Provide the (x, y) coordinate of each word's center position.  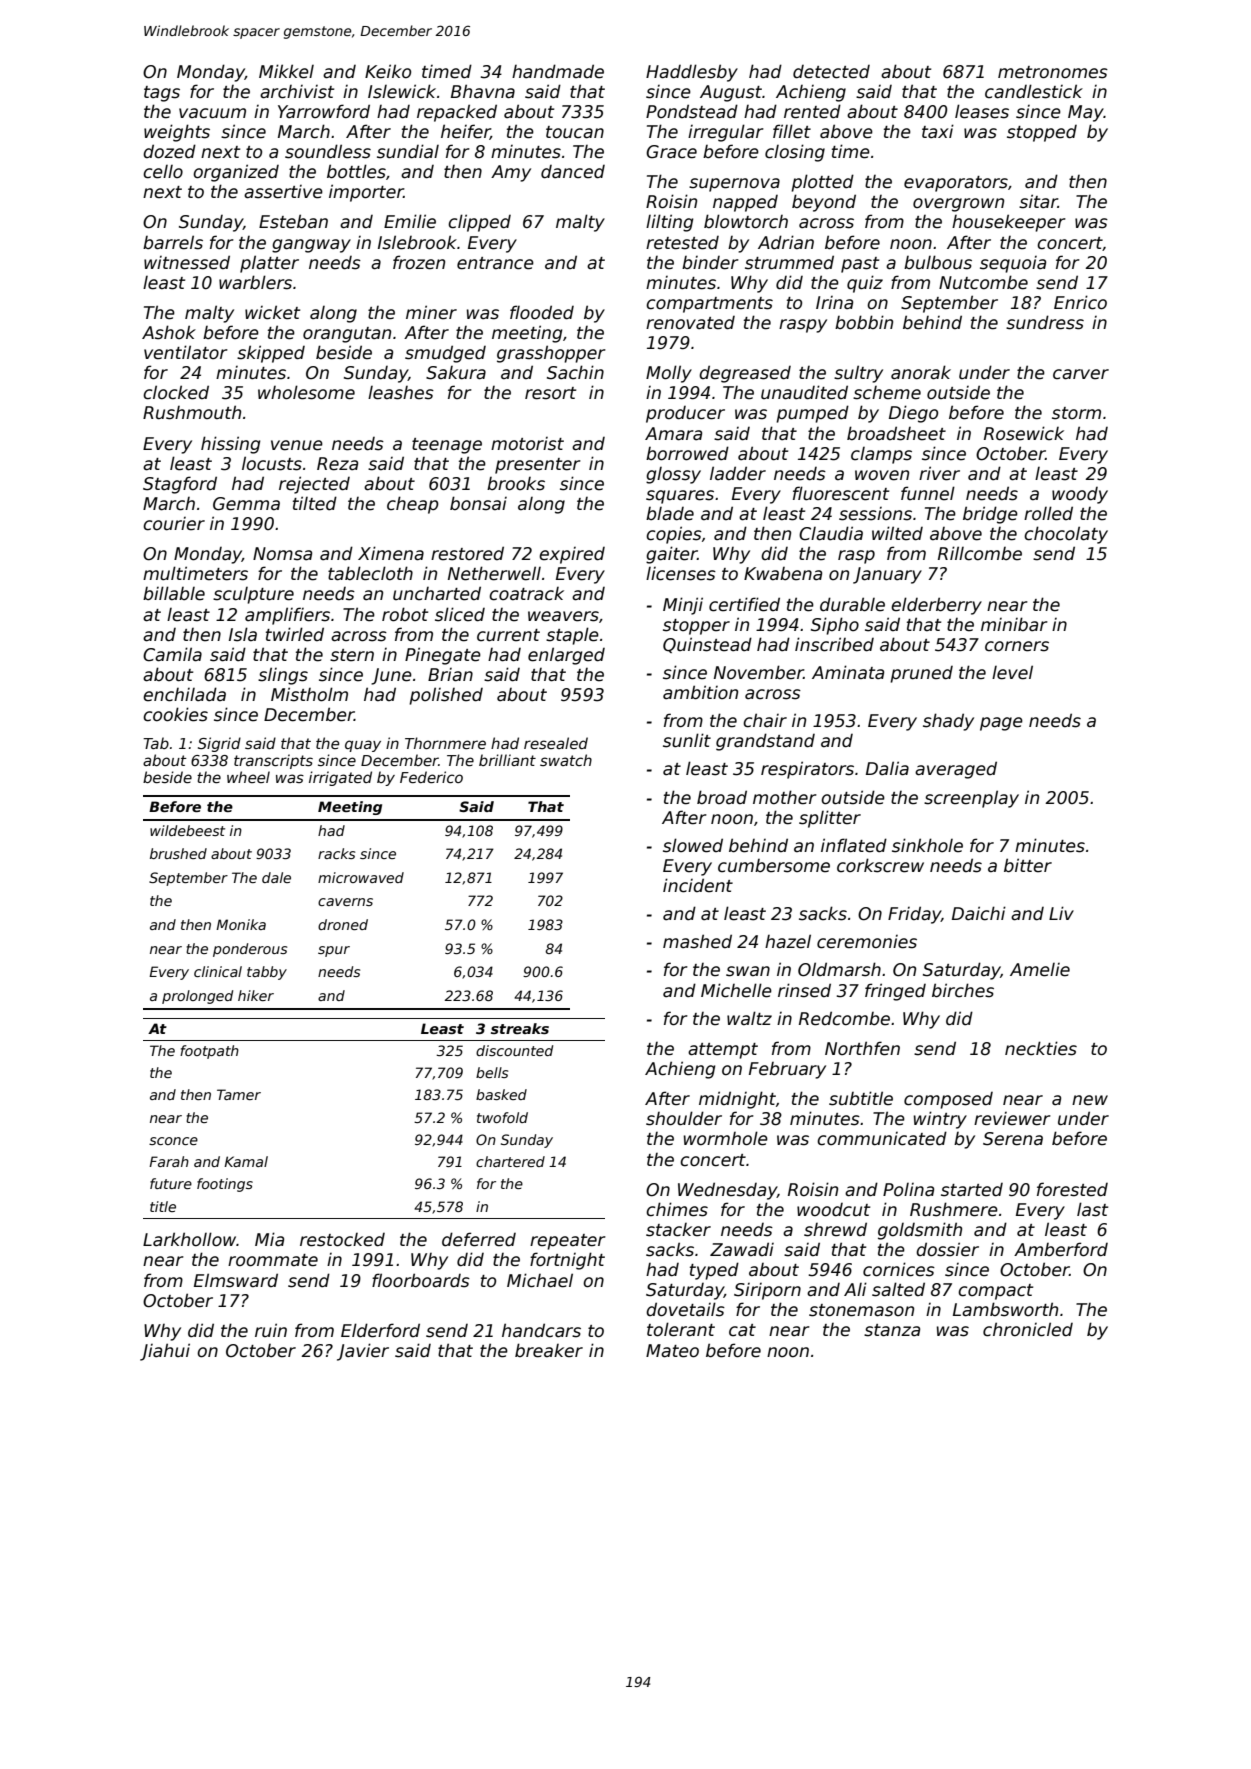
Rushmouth (192, 412)
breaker (549, 1350)
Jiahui (165, 1352)
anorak (921, 372)
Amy (511, 173)
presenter (538, 466)
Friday (914, 915)
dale (276, 877)
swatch (566, 760)
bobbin (864, 322)
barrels (173, 242)
